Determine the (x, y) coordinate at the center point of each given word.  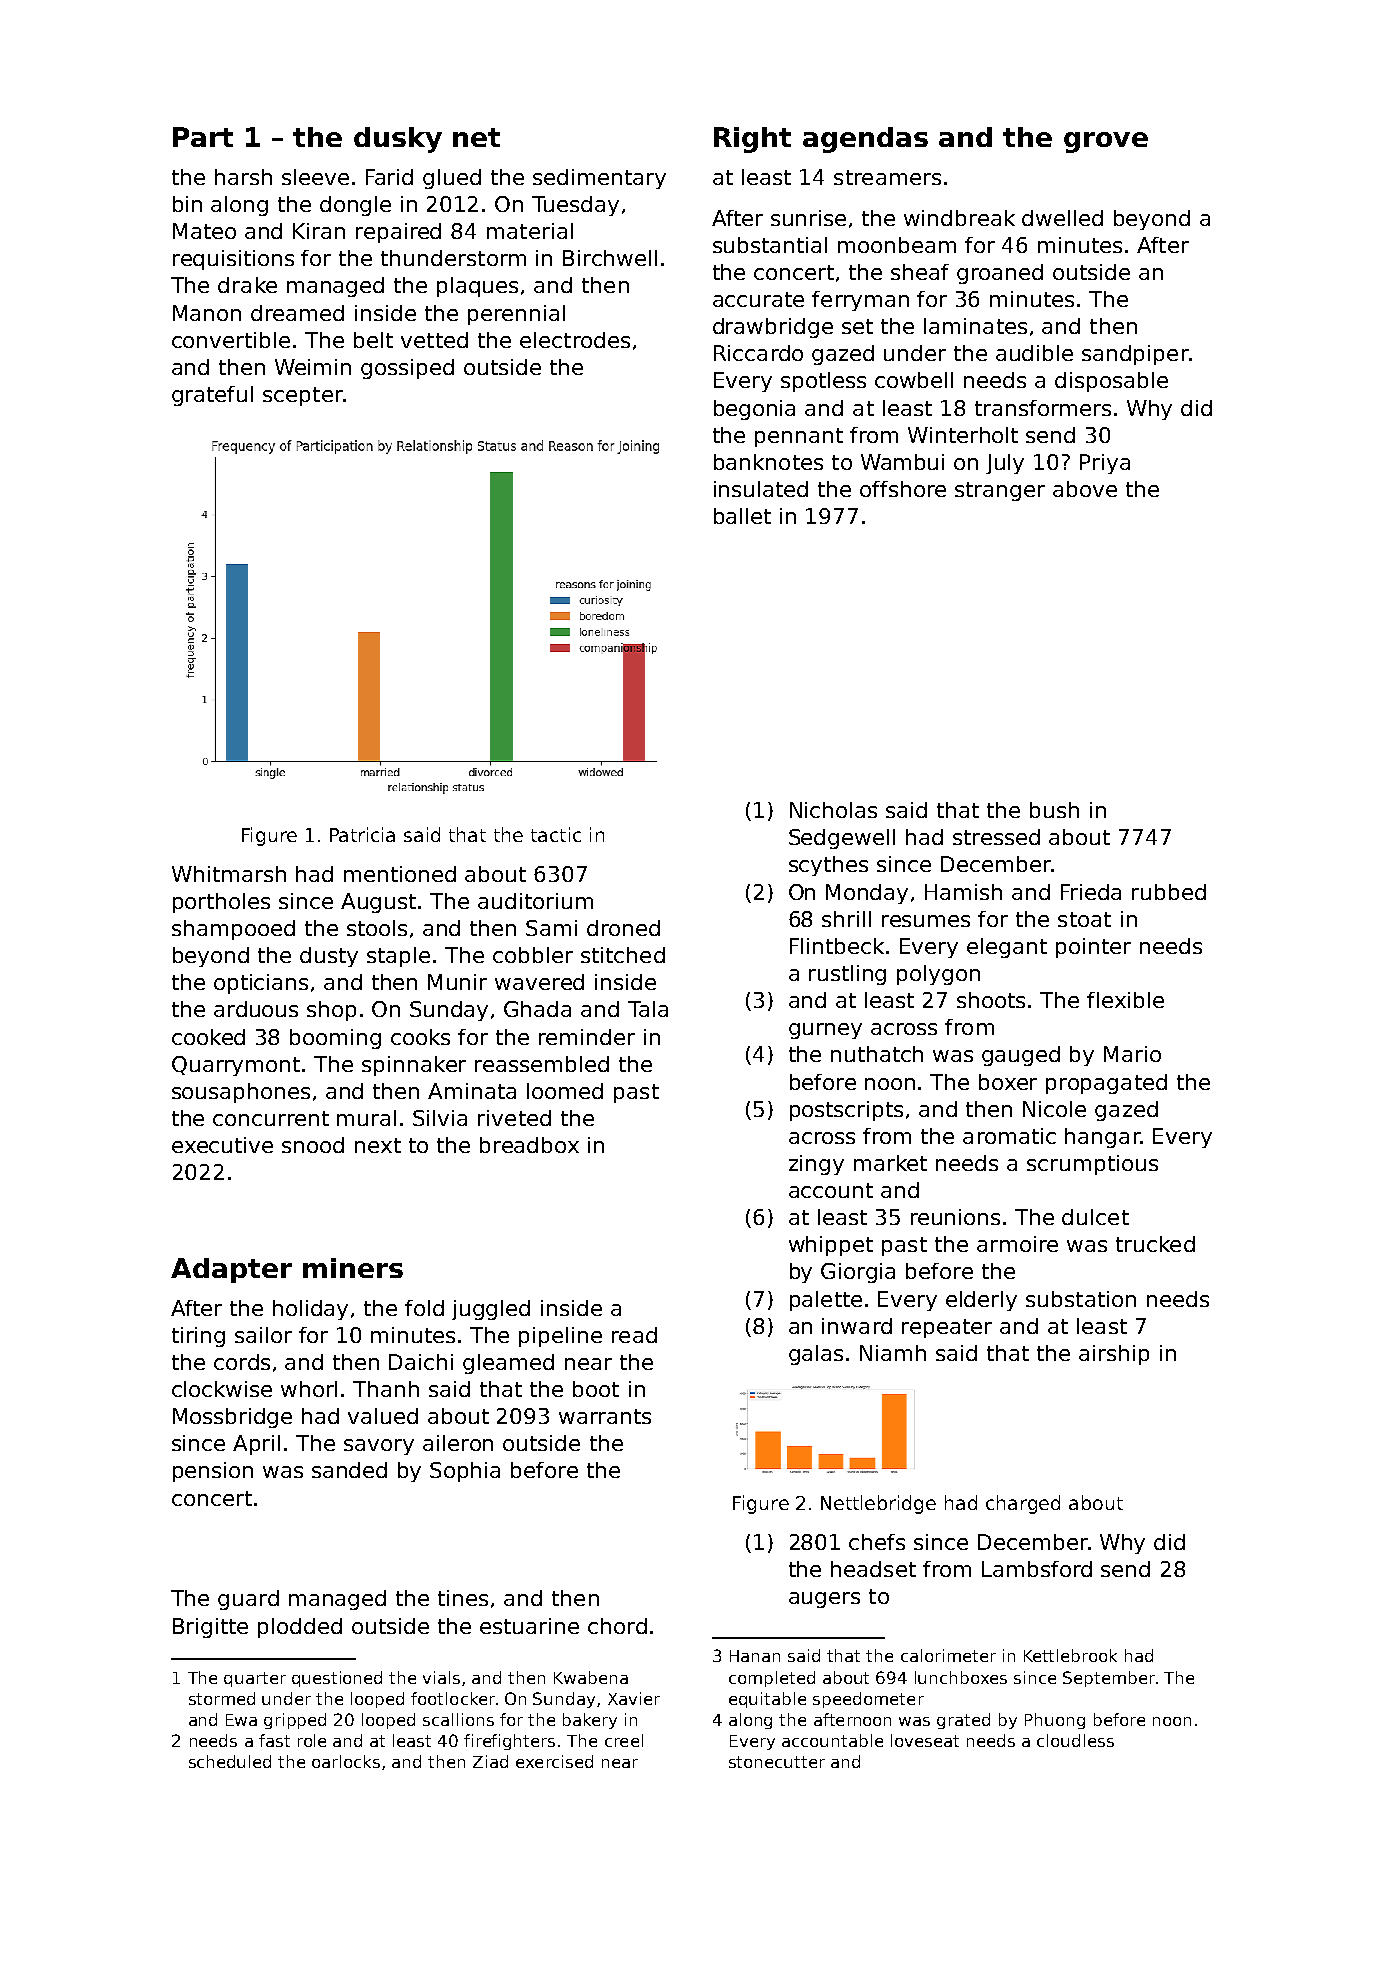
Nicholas (833, 810)
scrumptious (1092, 1165)
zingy (816, 1165)
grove (1106, 142)
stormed (222, 1698)
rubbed (1169, 892)
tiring (198, 1337)
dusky (398, 140)
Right (752, 140)
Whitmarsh (229, 874)
